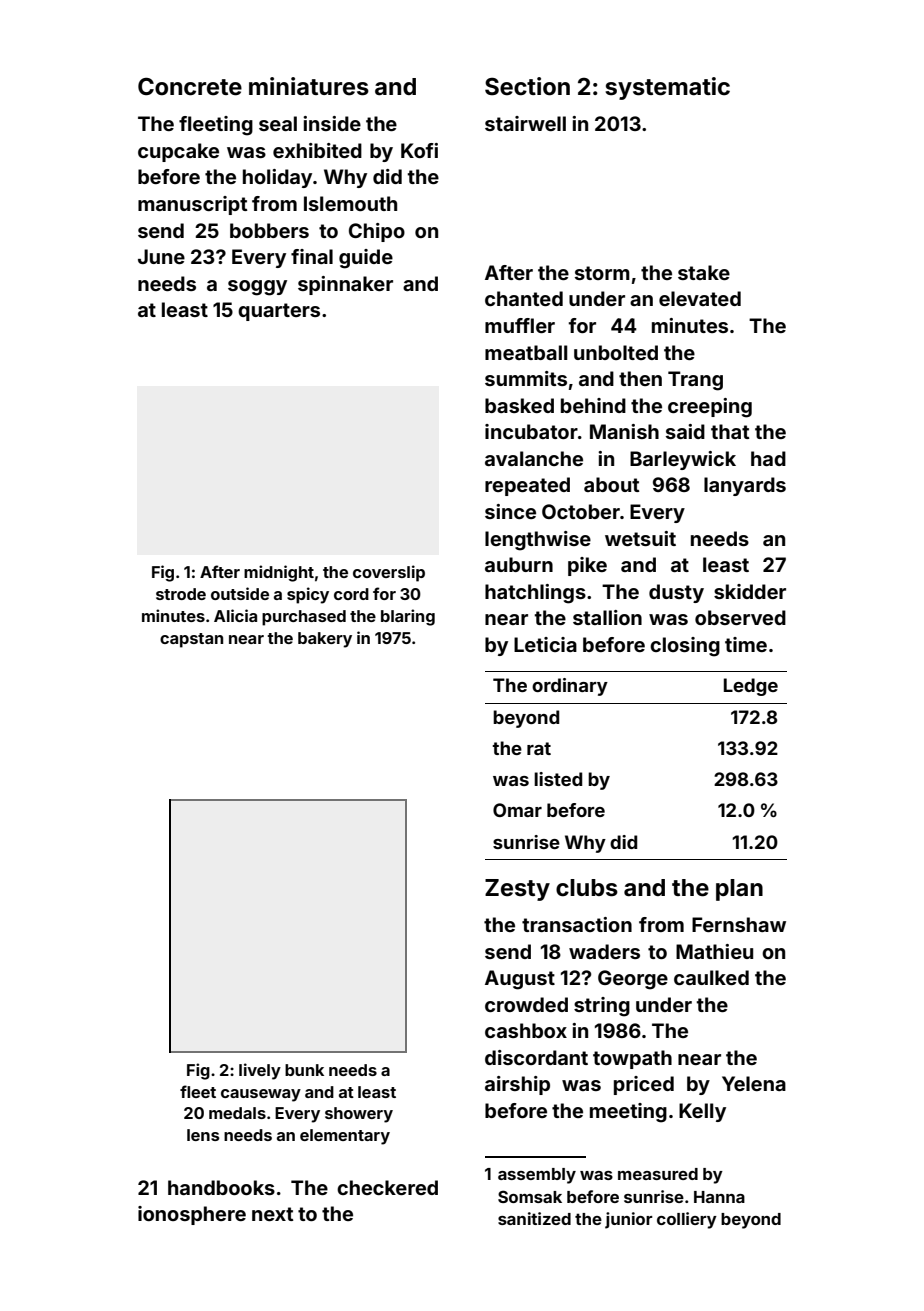  Describe the element at coordinates (539, 748) in the image. I see `rat` at that location.
